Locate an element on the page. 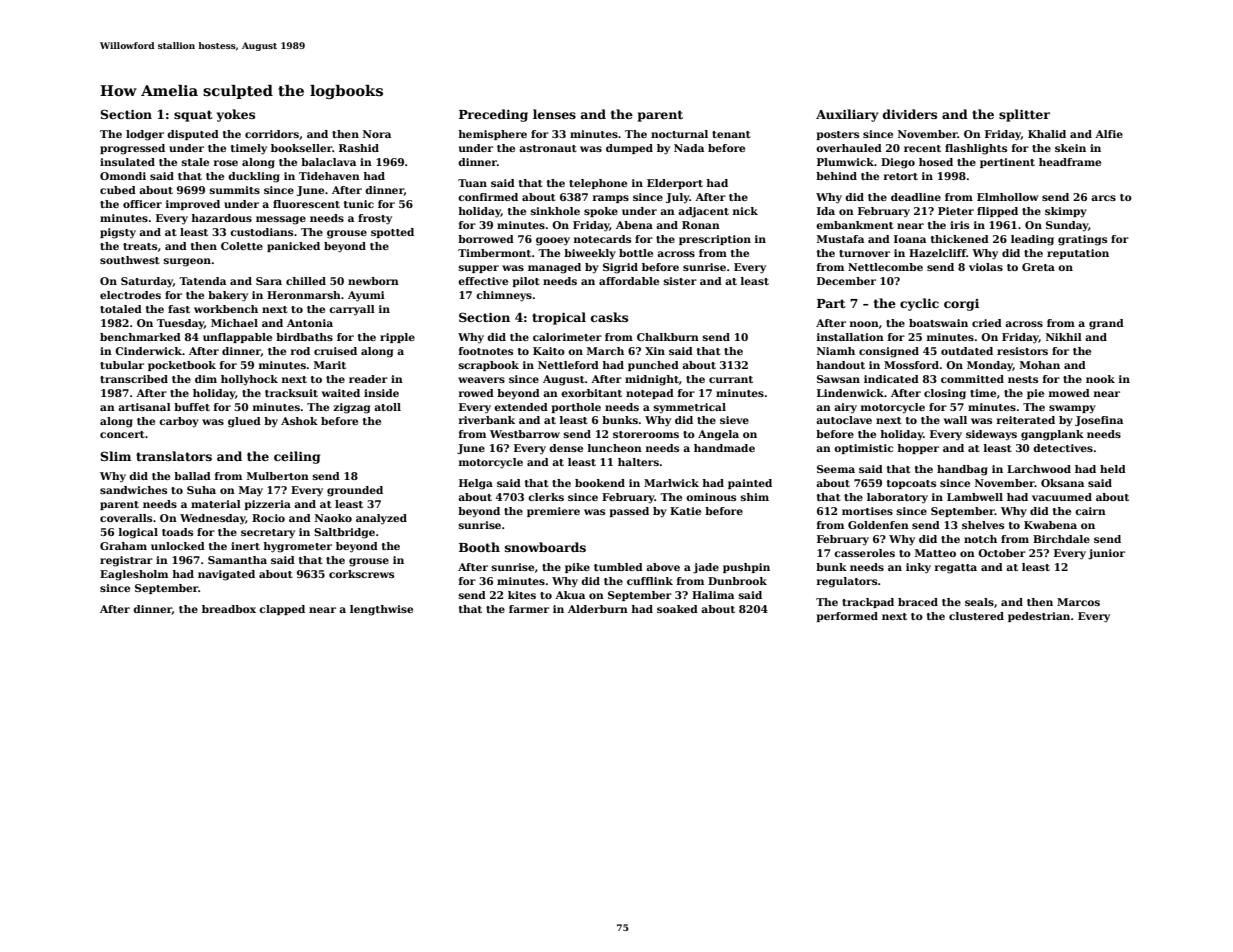 The height and width of the page is (952, 1233). lengthwise is located at coordinates (381, 610).
